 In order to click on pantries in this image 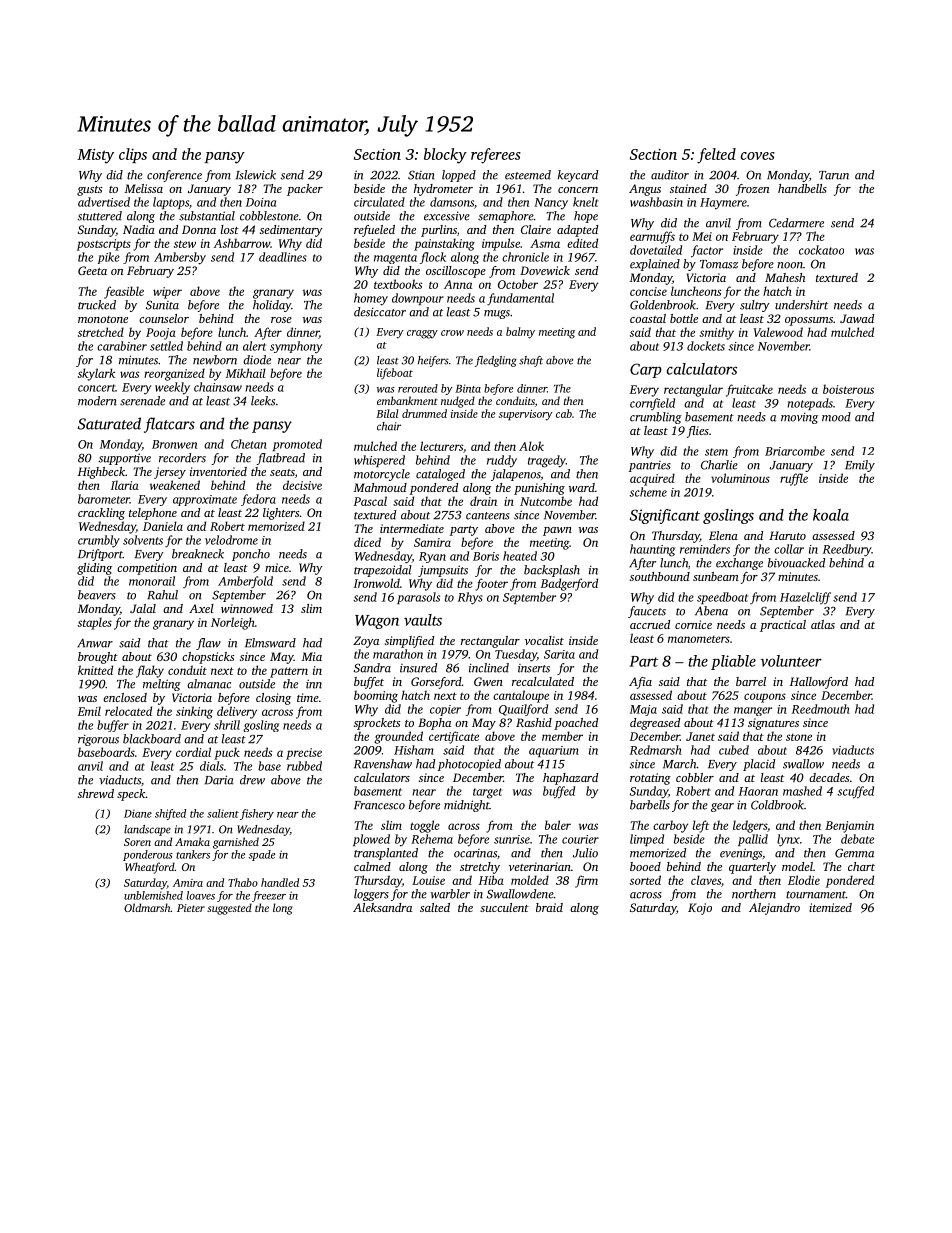, I will do `click(650, 466)`.
